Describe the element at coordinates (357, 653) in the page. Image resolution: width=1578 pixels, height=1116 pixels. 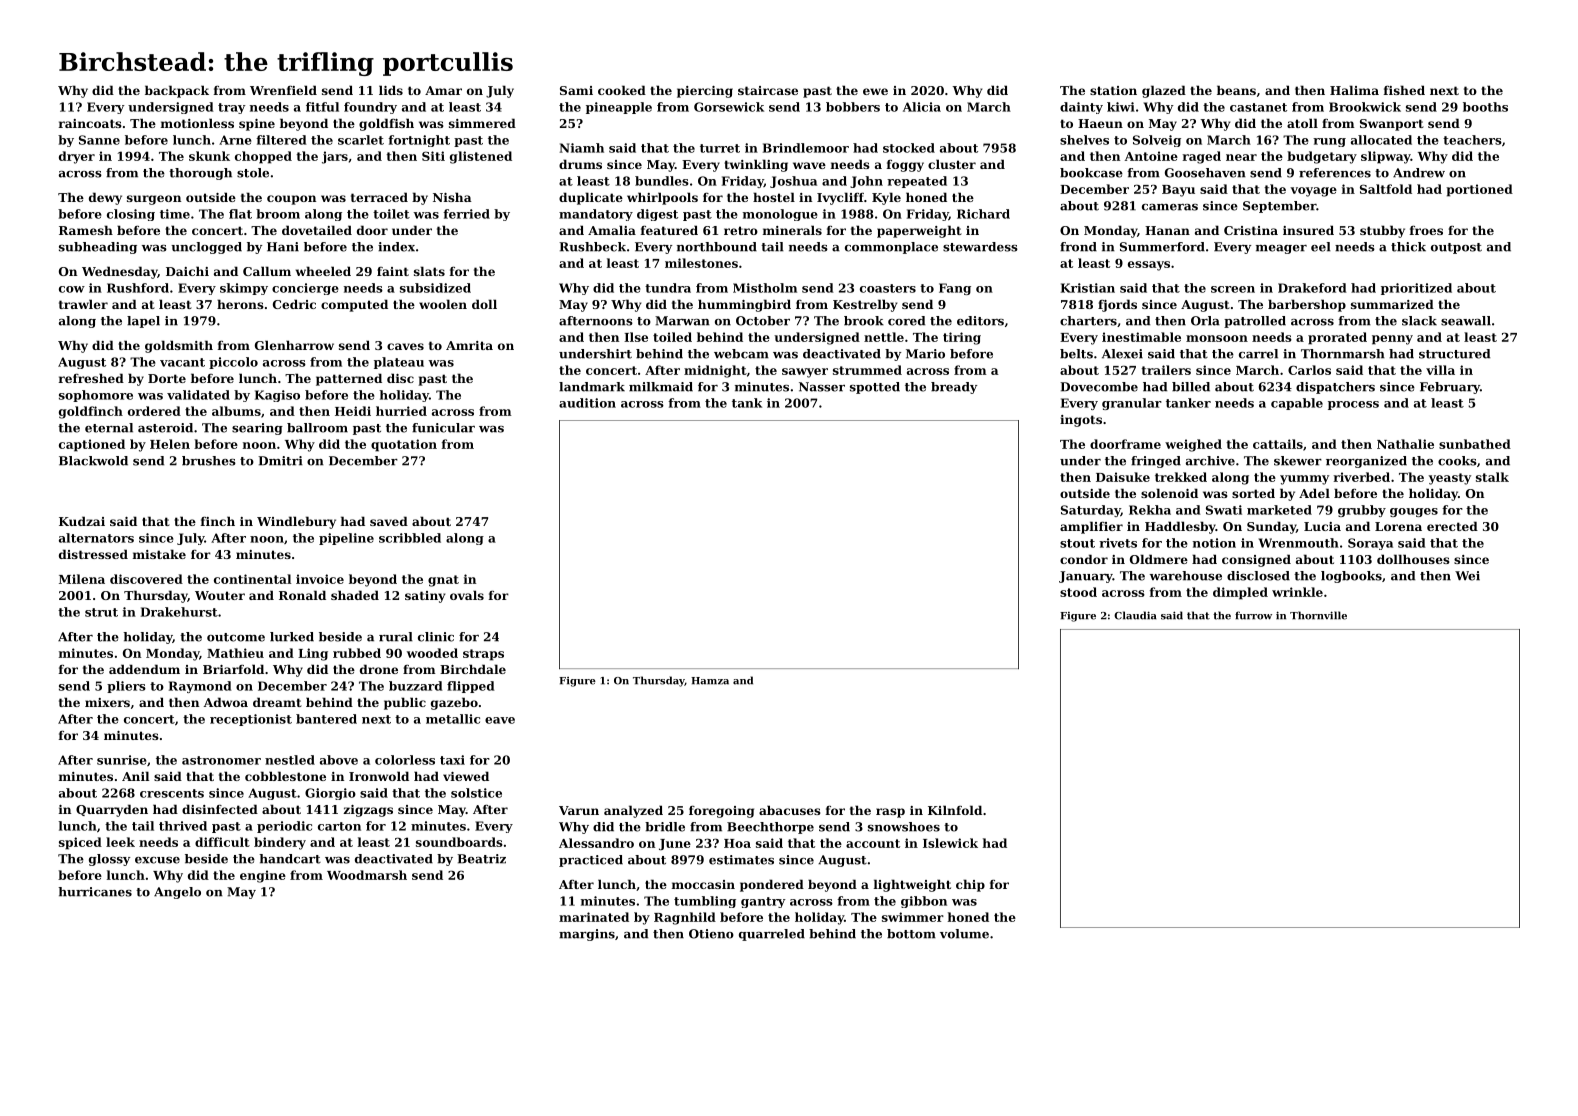
I see `rubbed` at that location.
